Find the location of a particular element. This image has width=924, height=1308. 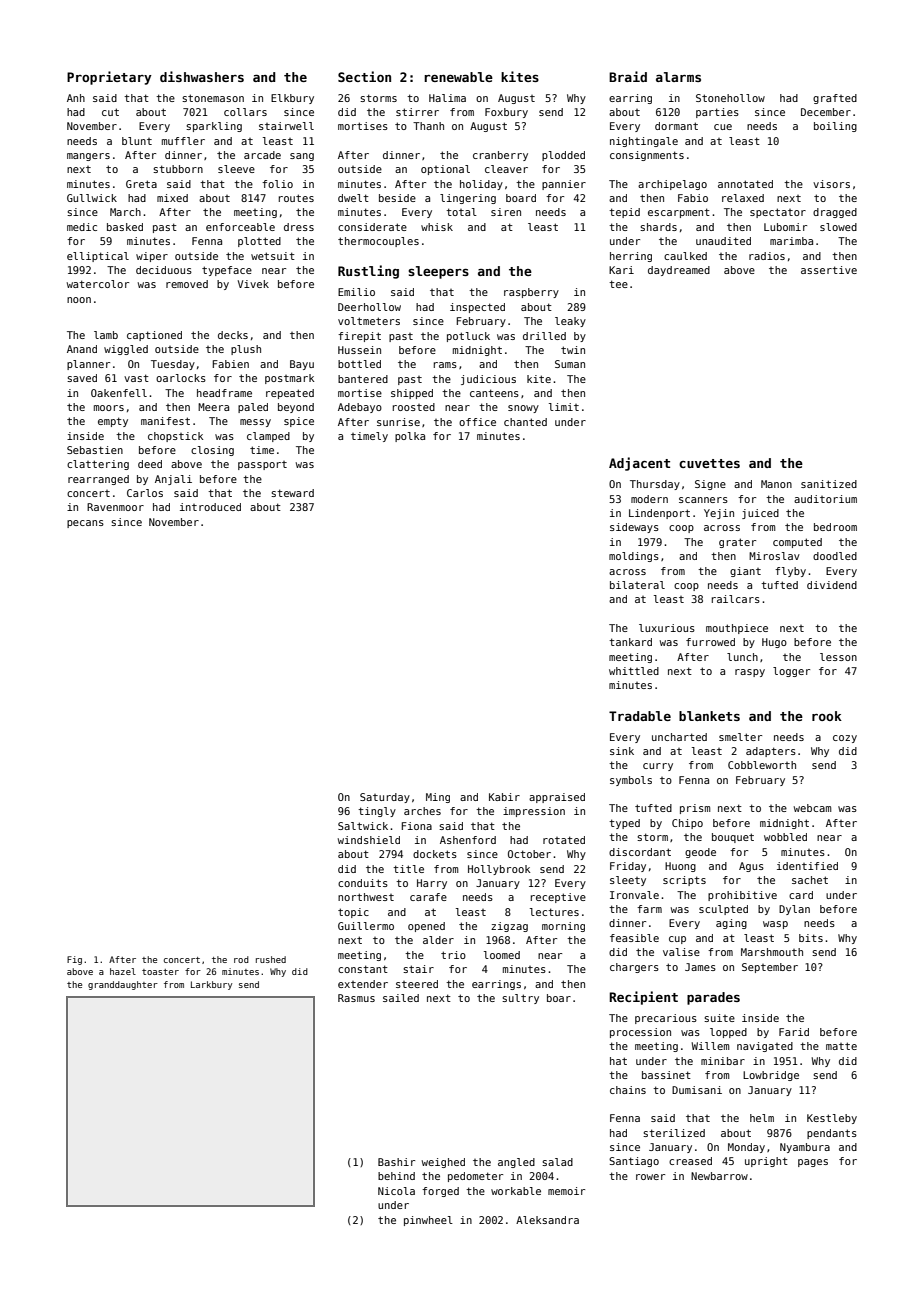

Stonehollow is located at coordinates (730, 98).
